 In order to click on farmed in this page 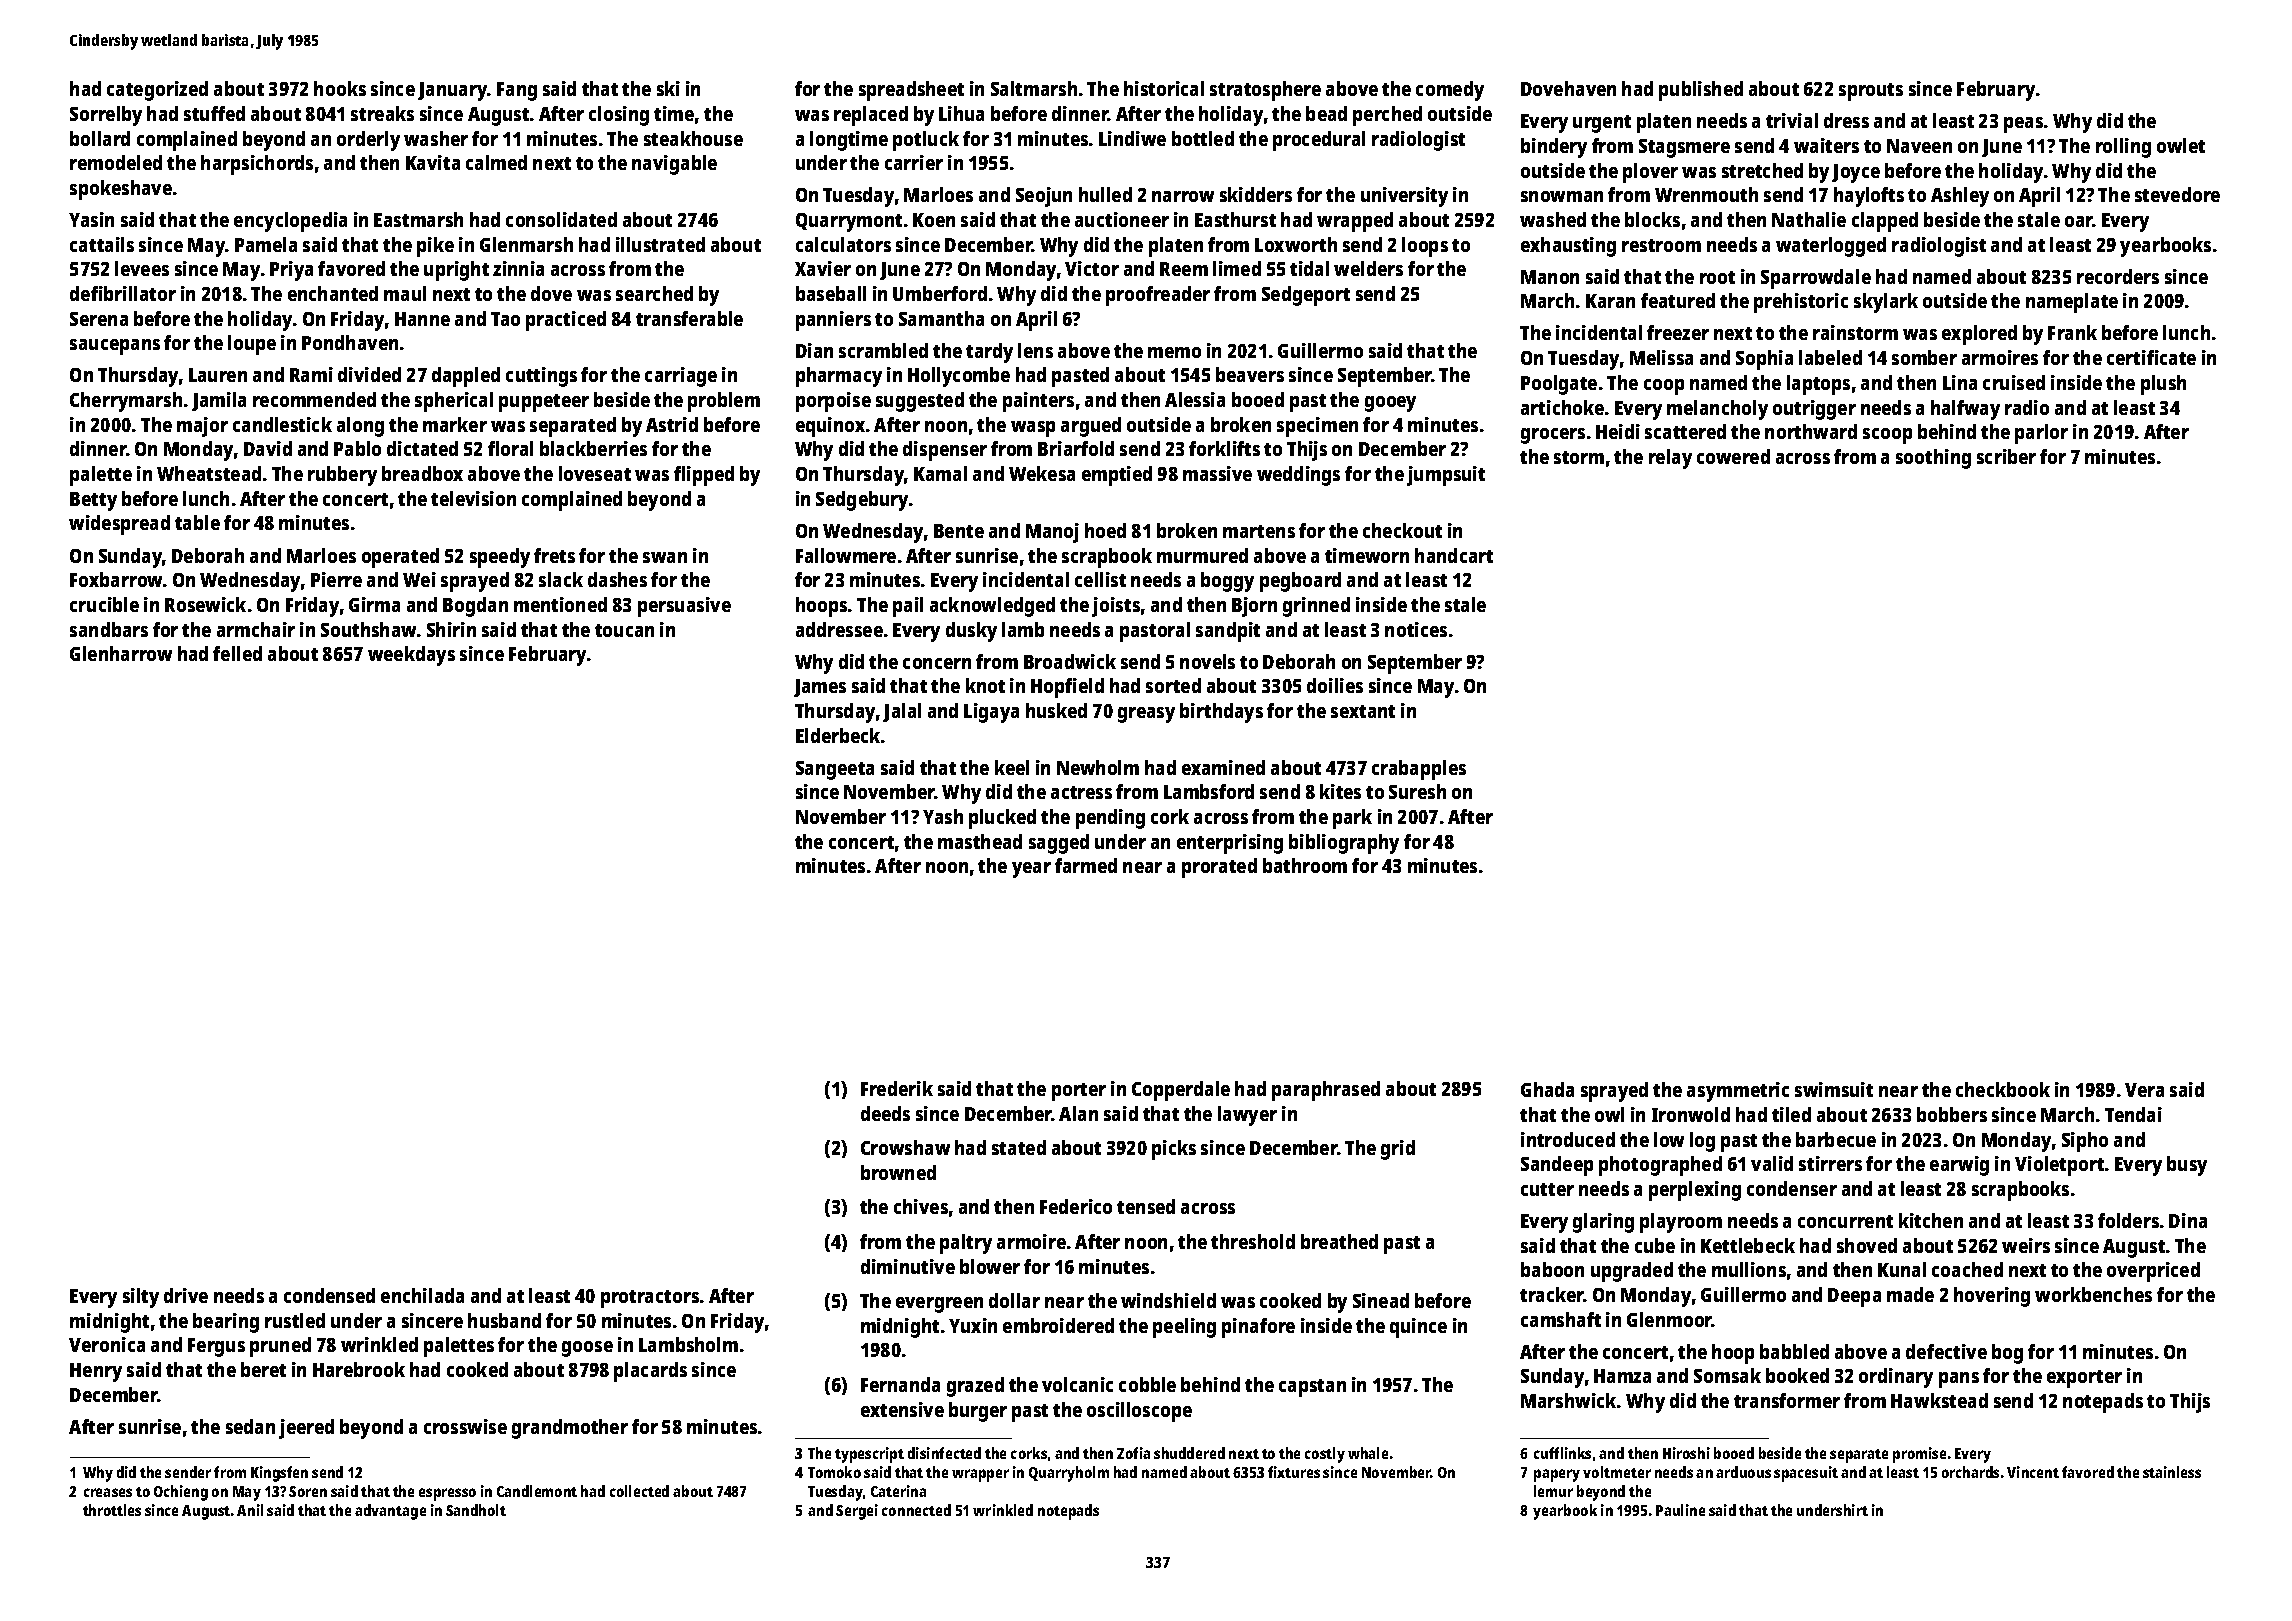, I will do `click(1086, 865)`.
